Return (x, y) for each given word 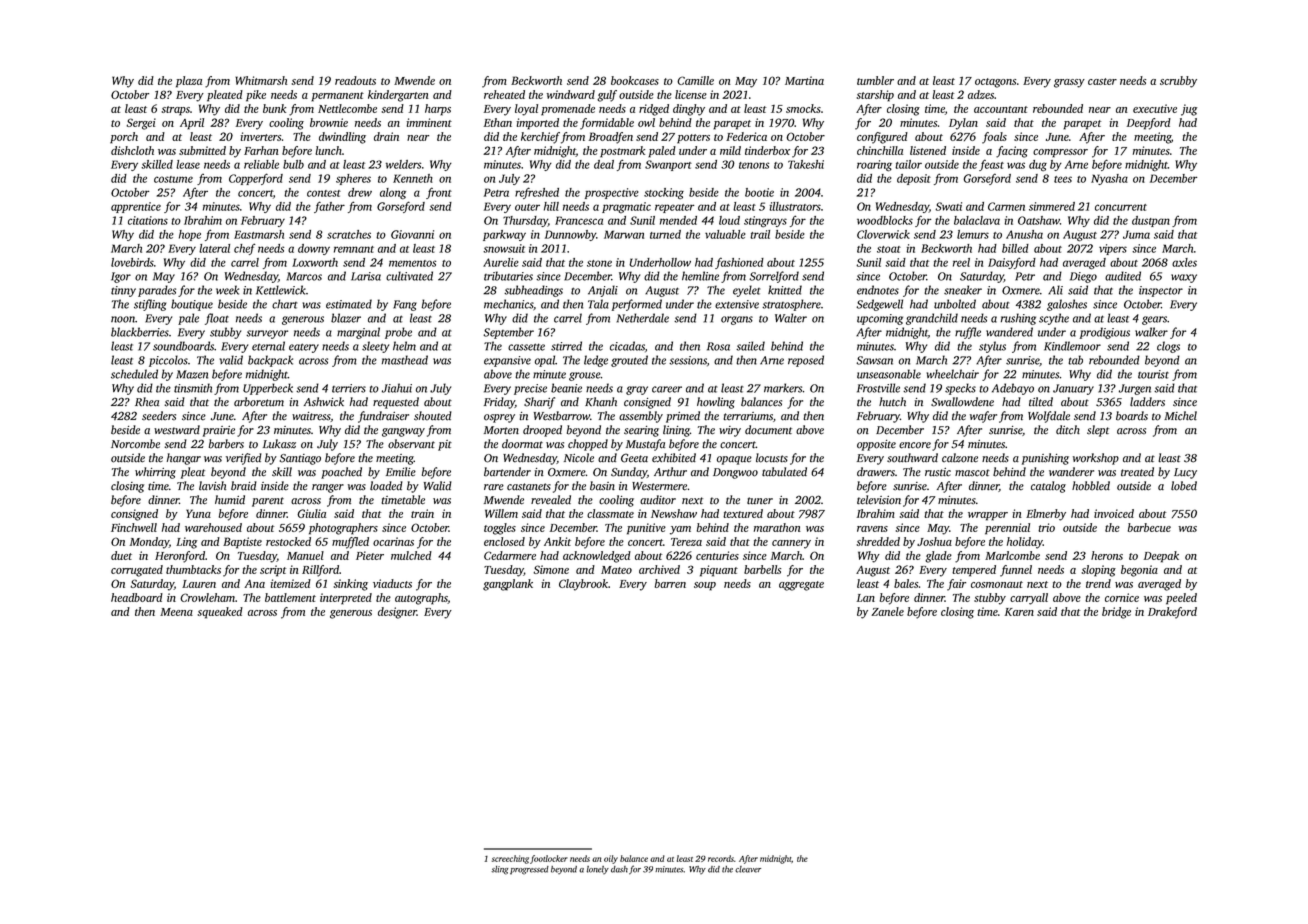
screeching (510, 859)
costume (173, 179)
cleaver (748, 869)
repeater (674, 208)
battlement (290, 597)
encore (915, 445)
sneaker (963, 290)
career (667, 389)
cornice (1122, 597)
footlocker (549, 859)
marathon (777, 527)
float (217, 319)
